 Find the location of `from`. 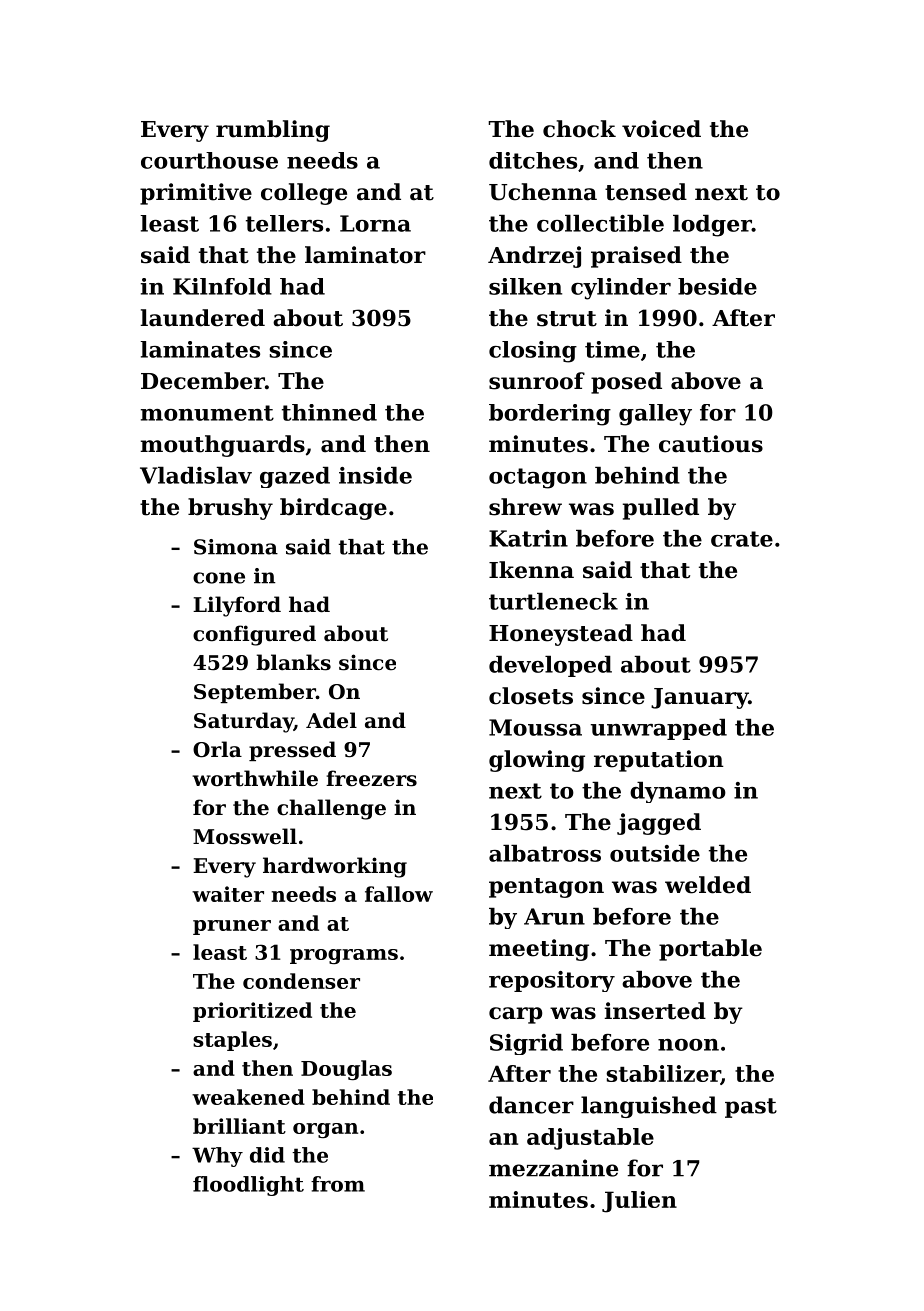

from is located at coordinates (338, 1184).
